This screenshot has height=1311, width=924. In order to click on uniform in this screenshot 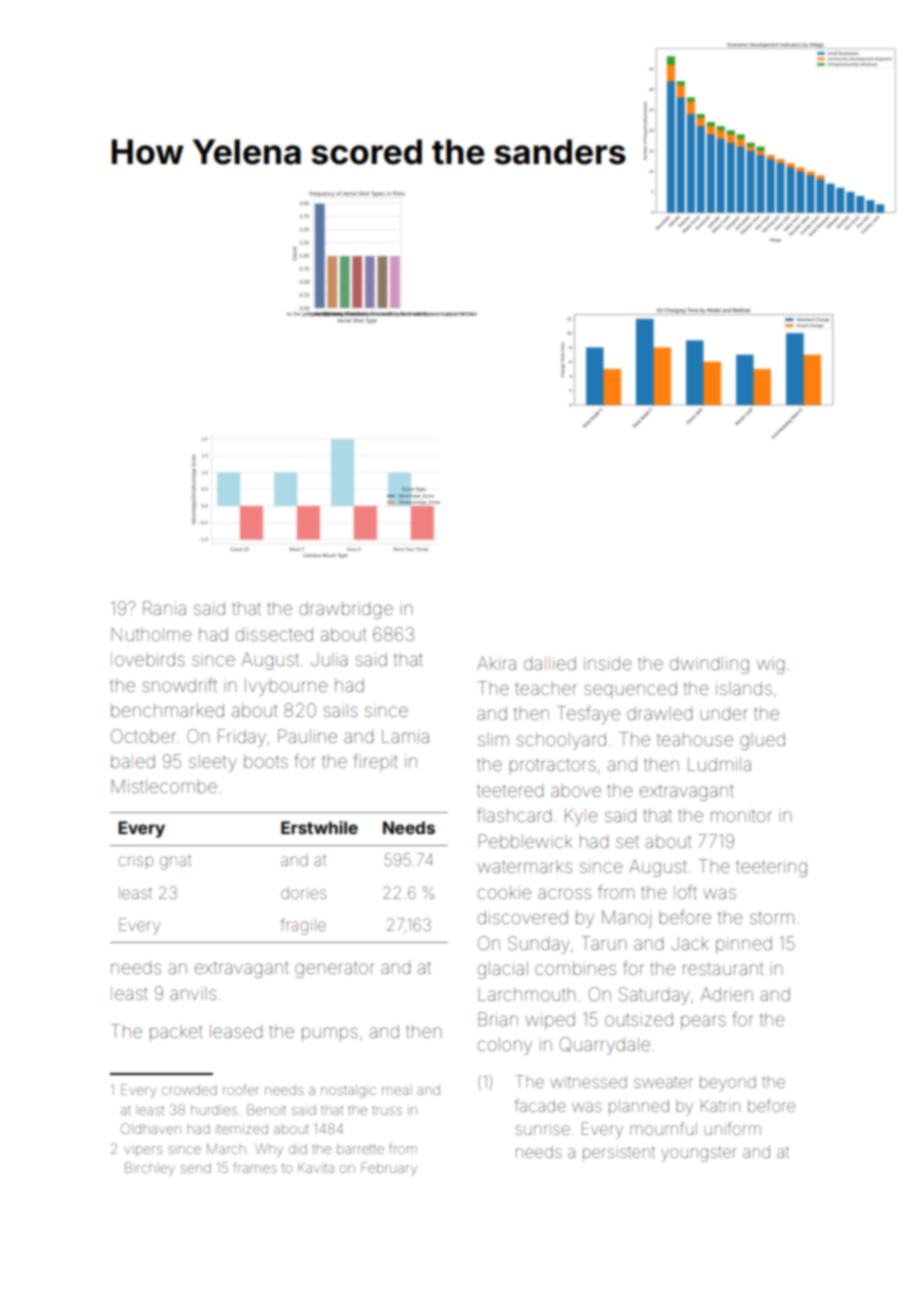, I will do `click(732, 1128)`.
